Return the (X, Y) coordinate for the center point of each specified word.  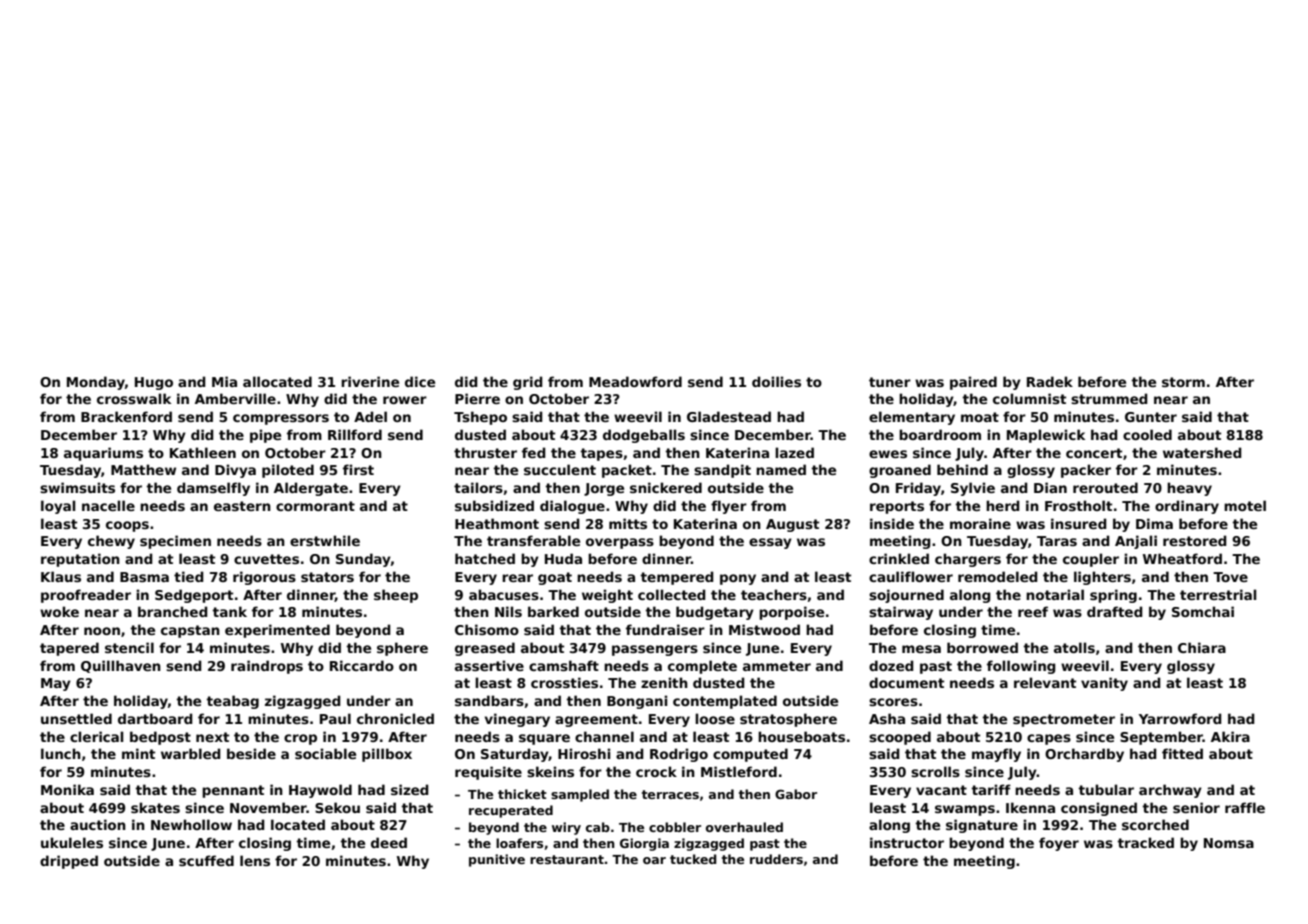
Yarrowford (1180, 718)
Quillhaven (121, 666)
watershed (1202, 452)
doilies (776, 381)
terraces (670, 794)
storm (1183, 382)
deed (389, 842)
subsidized (494, 505)
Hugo (154, 383)
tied (189, 576)
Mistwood (764, 629)
